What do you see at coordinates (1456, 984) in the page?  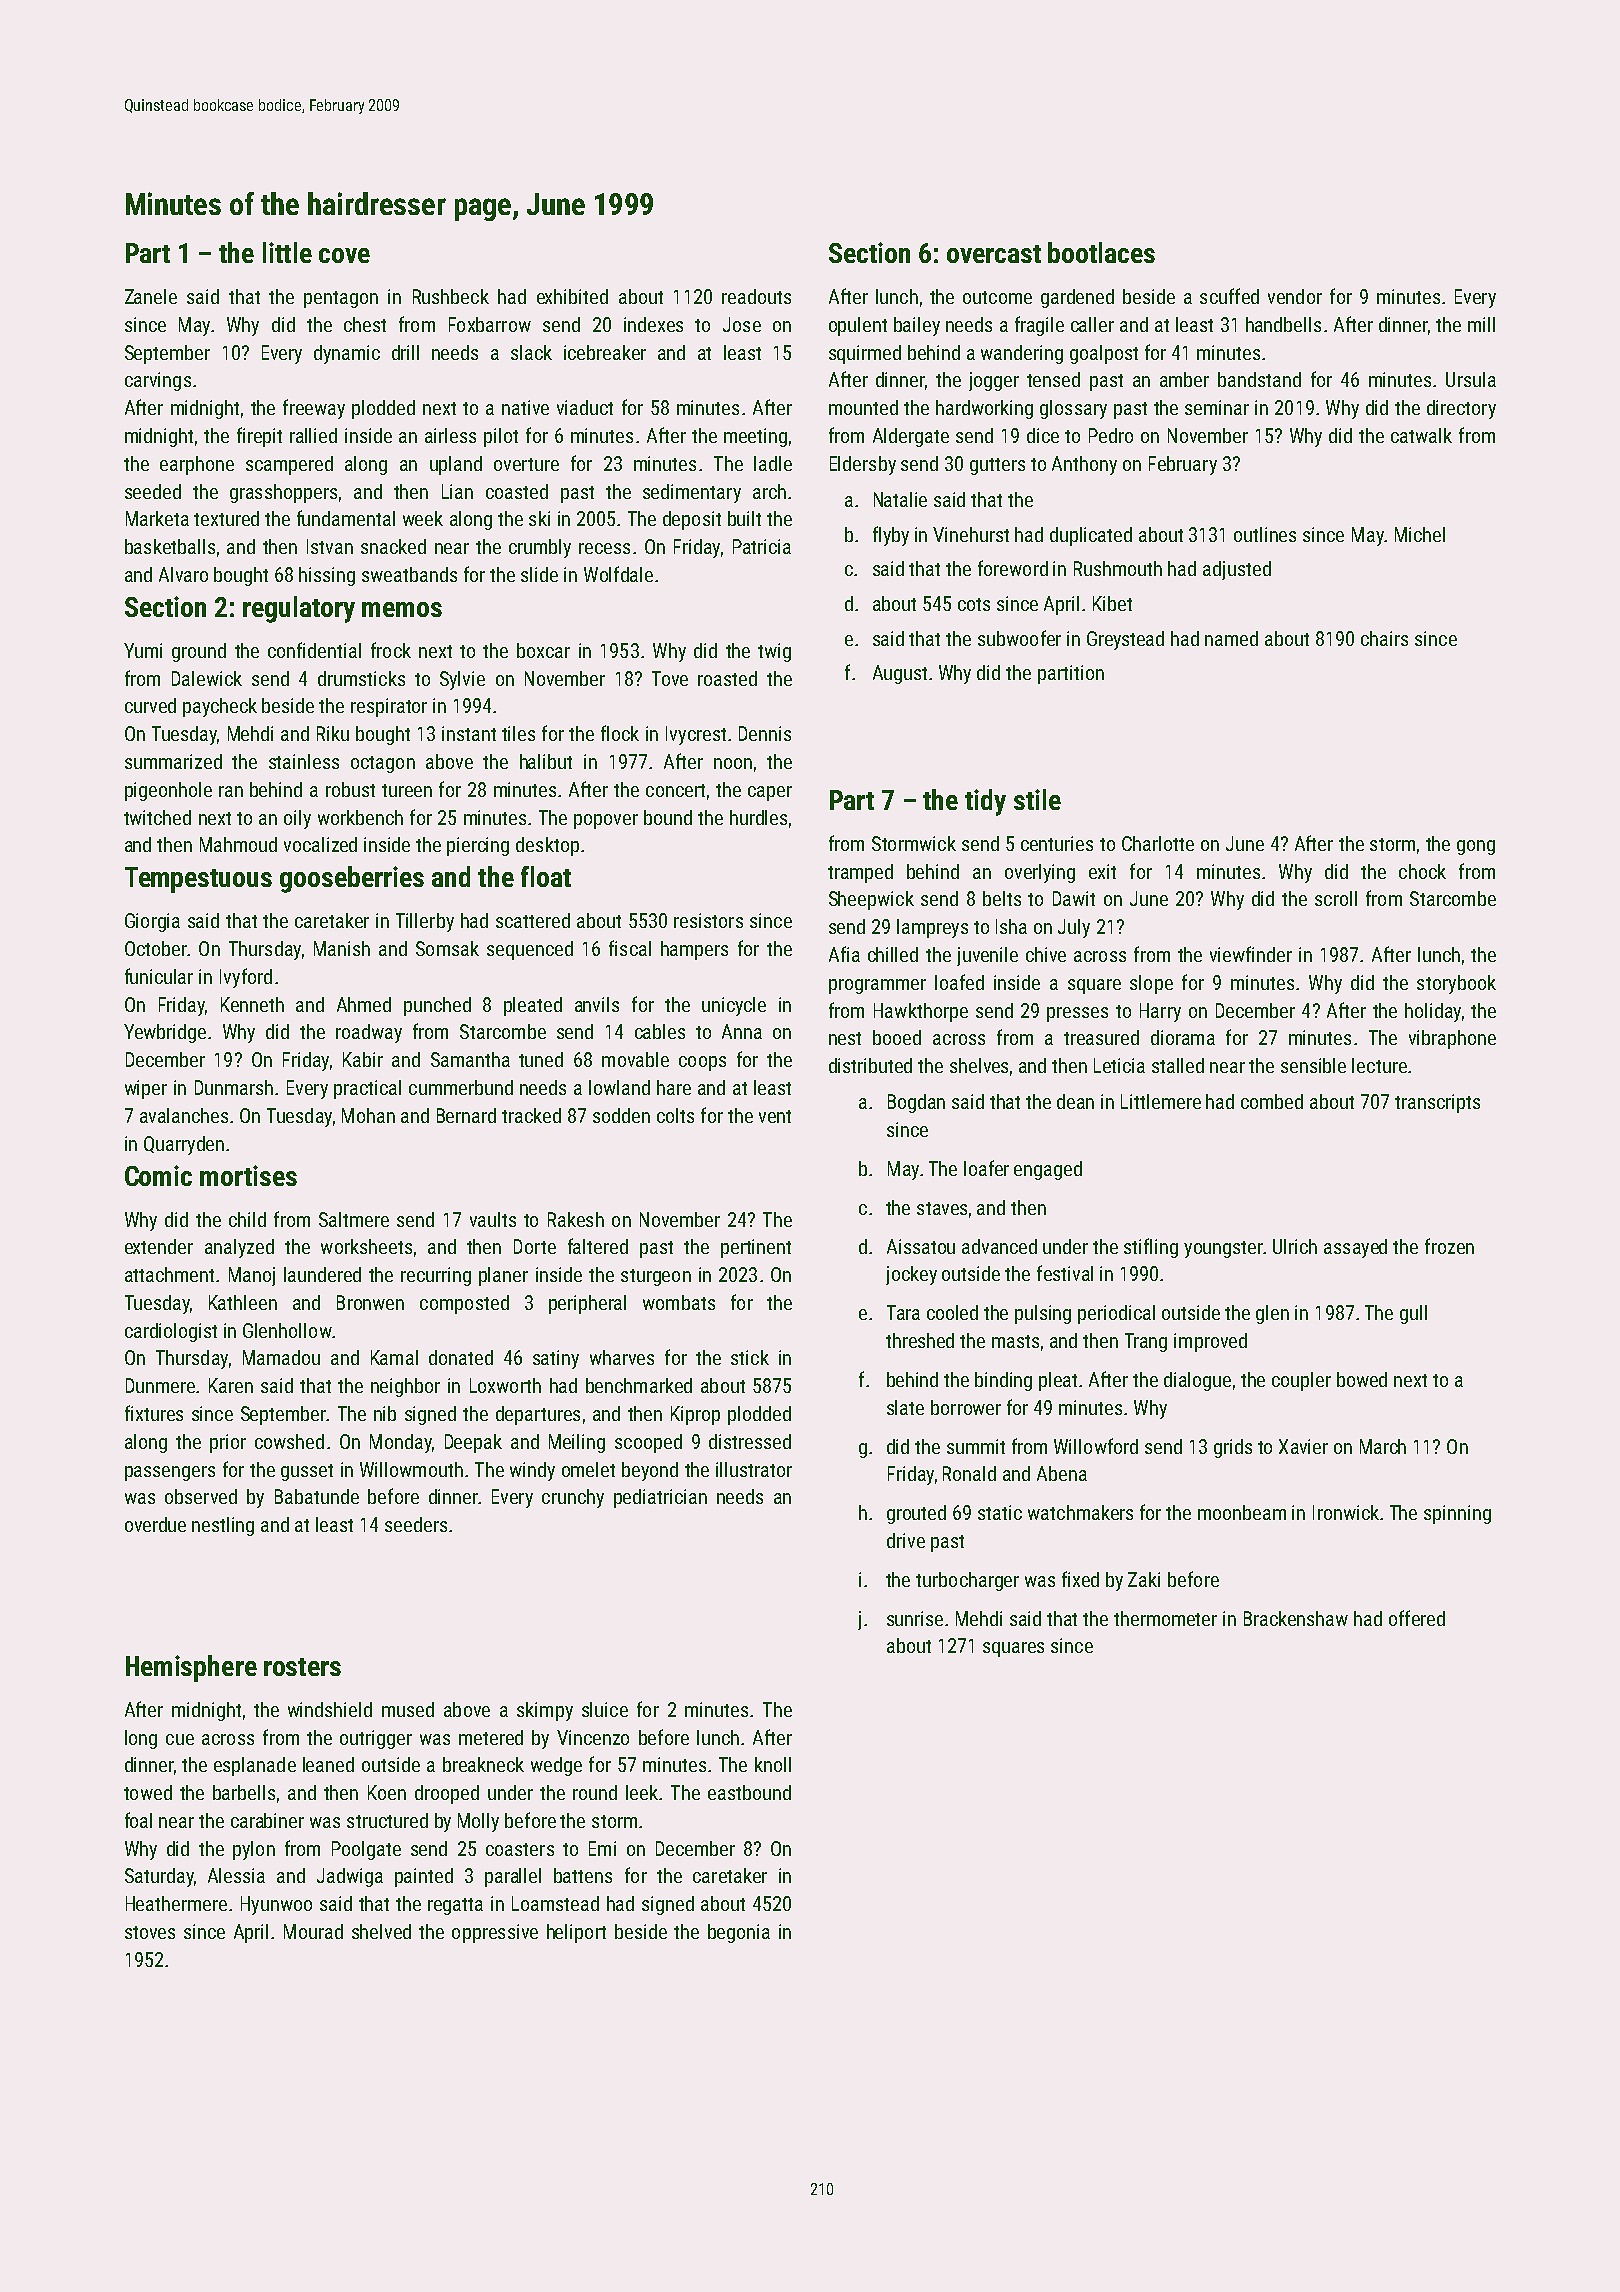 I see `storybook` at bounding box center [1456, 984].
